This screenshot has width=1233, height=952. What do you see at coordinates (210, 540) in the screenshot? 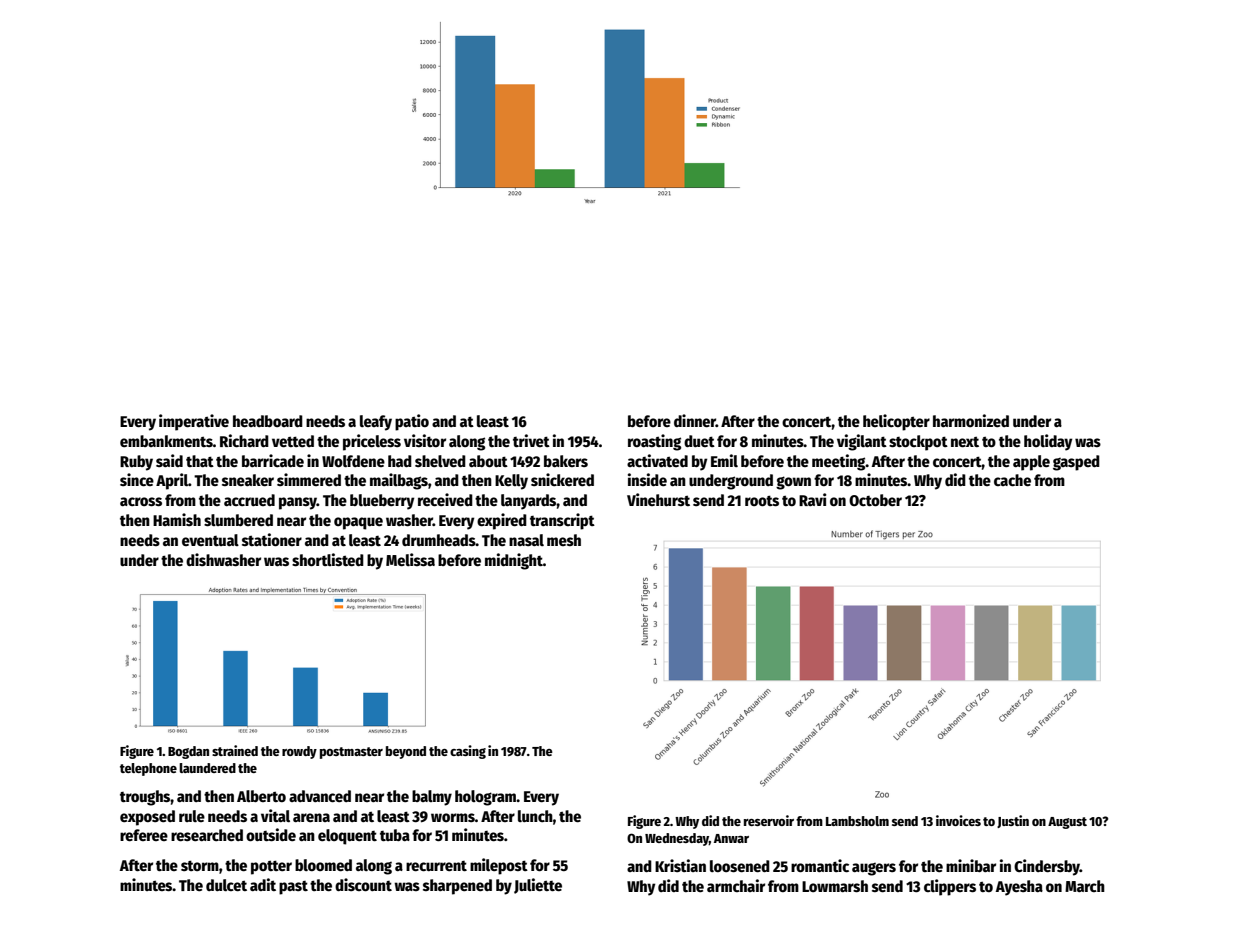
I see `eventual` at bounding box center [210, 540].
